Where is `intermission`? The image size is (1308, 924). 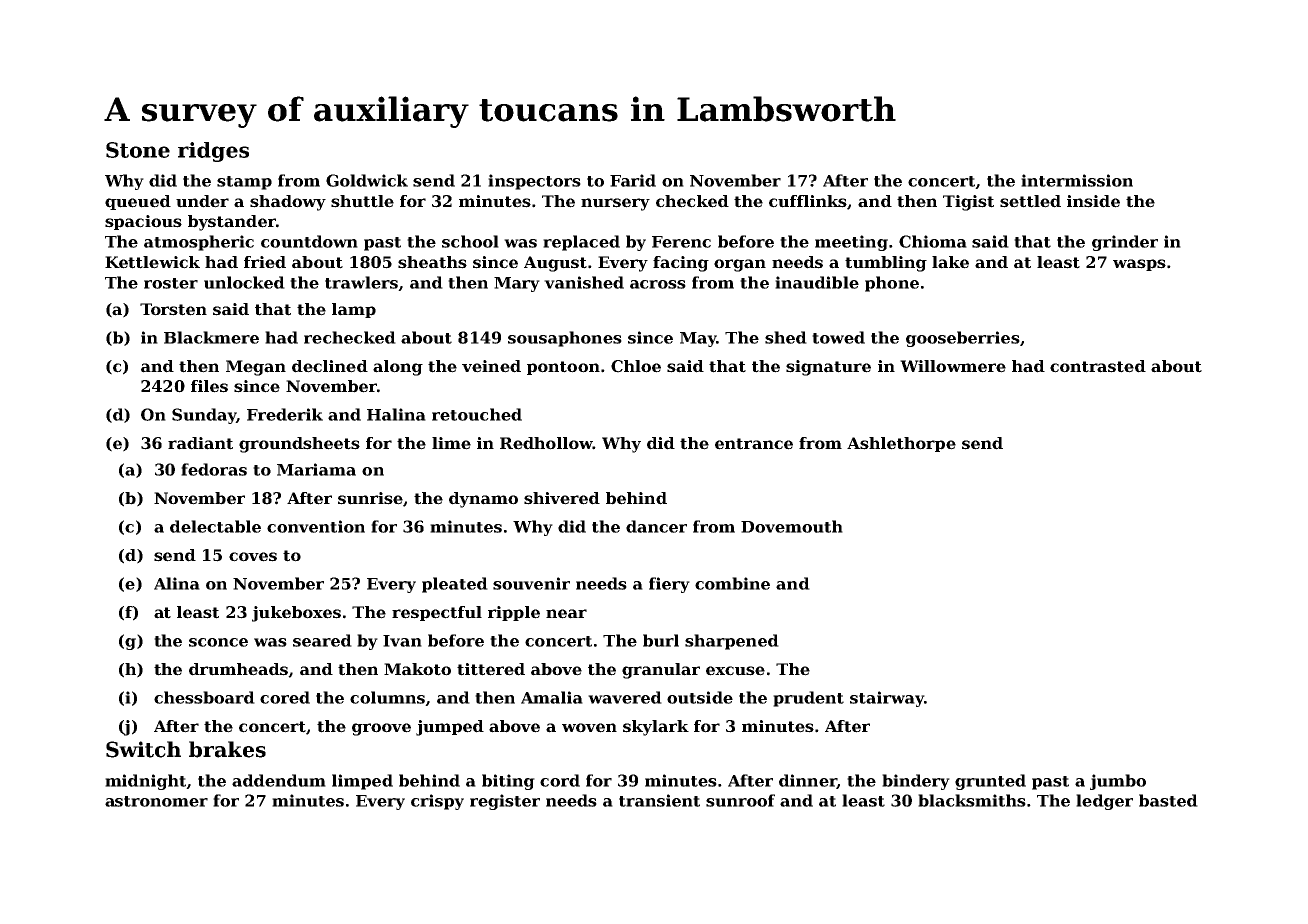 intermission is located at coordinates (1077, 180).
